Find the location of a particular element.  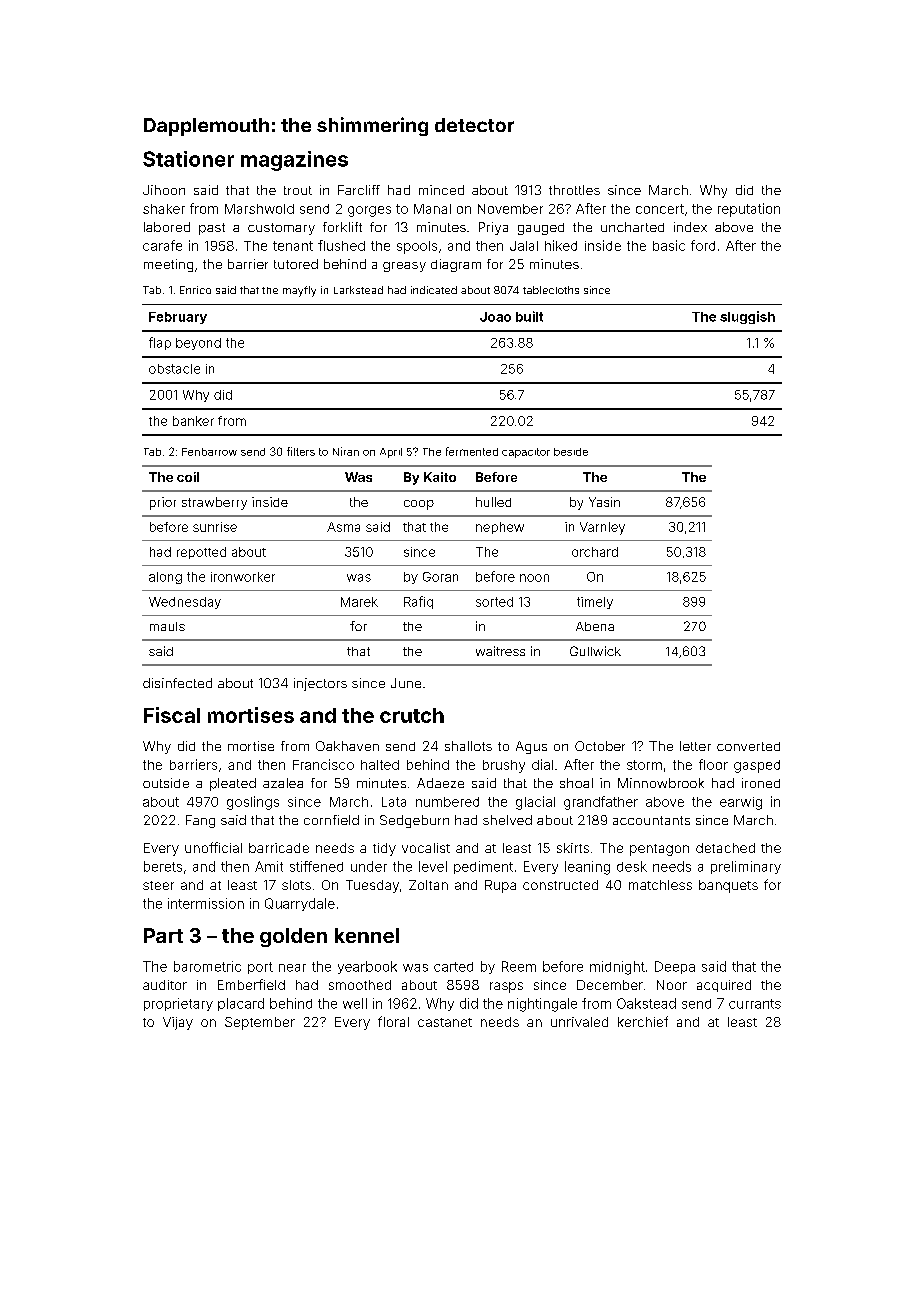

Vijay is located at coordinates (178, 1023).
